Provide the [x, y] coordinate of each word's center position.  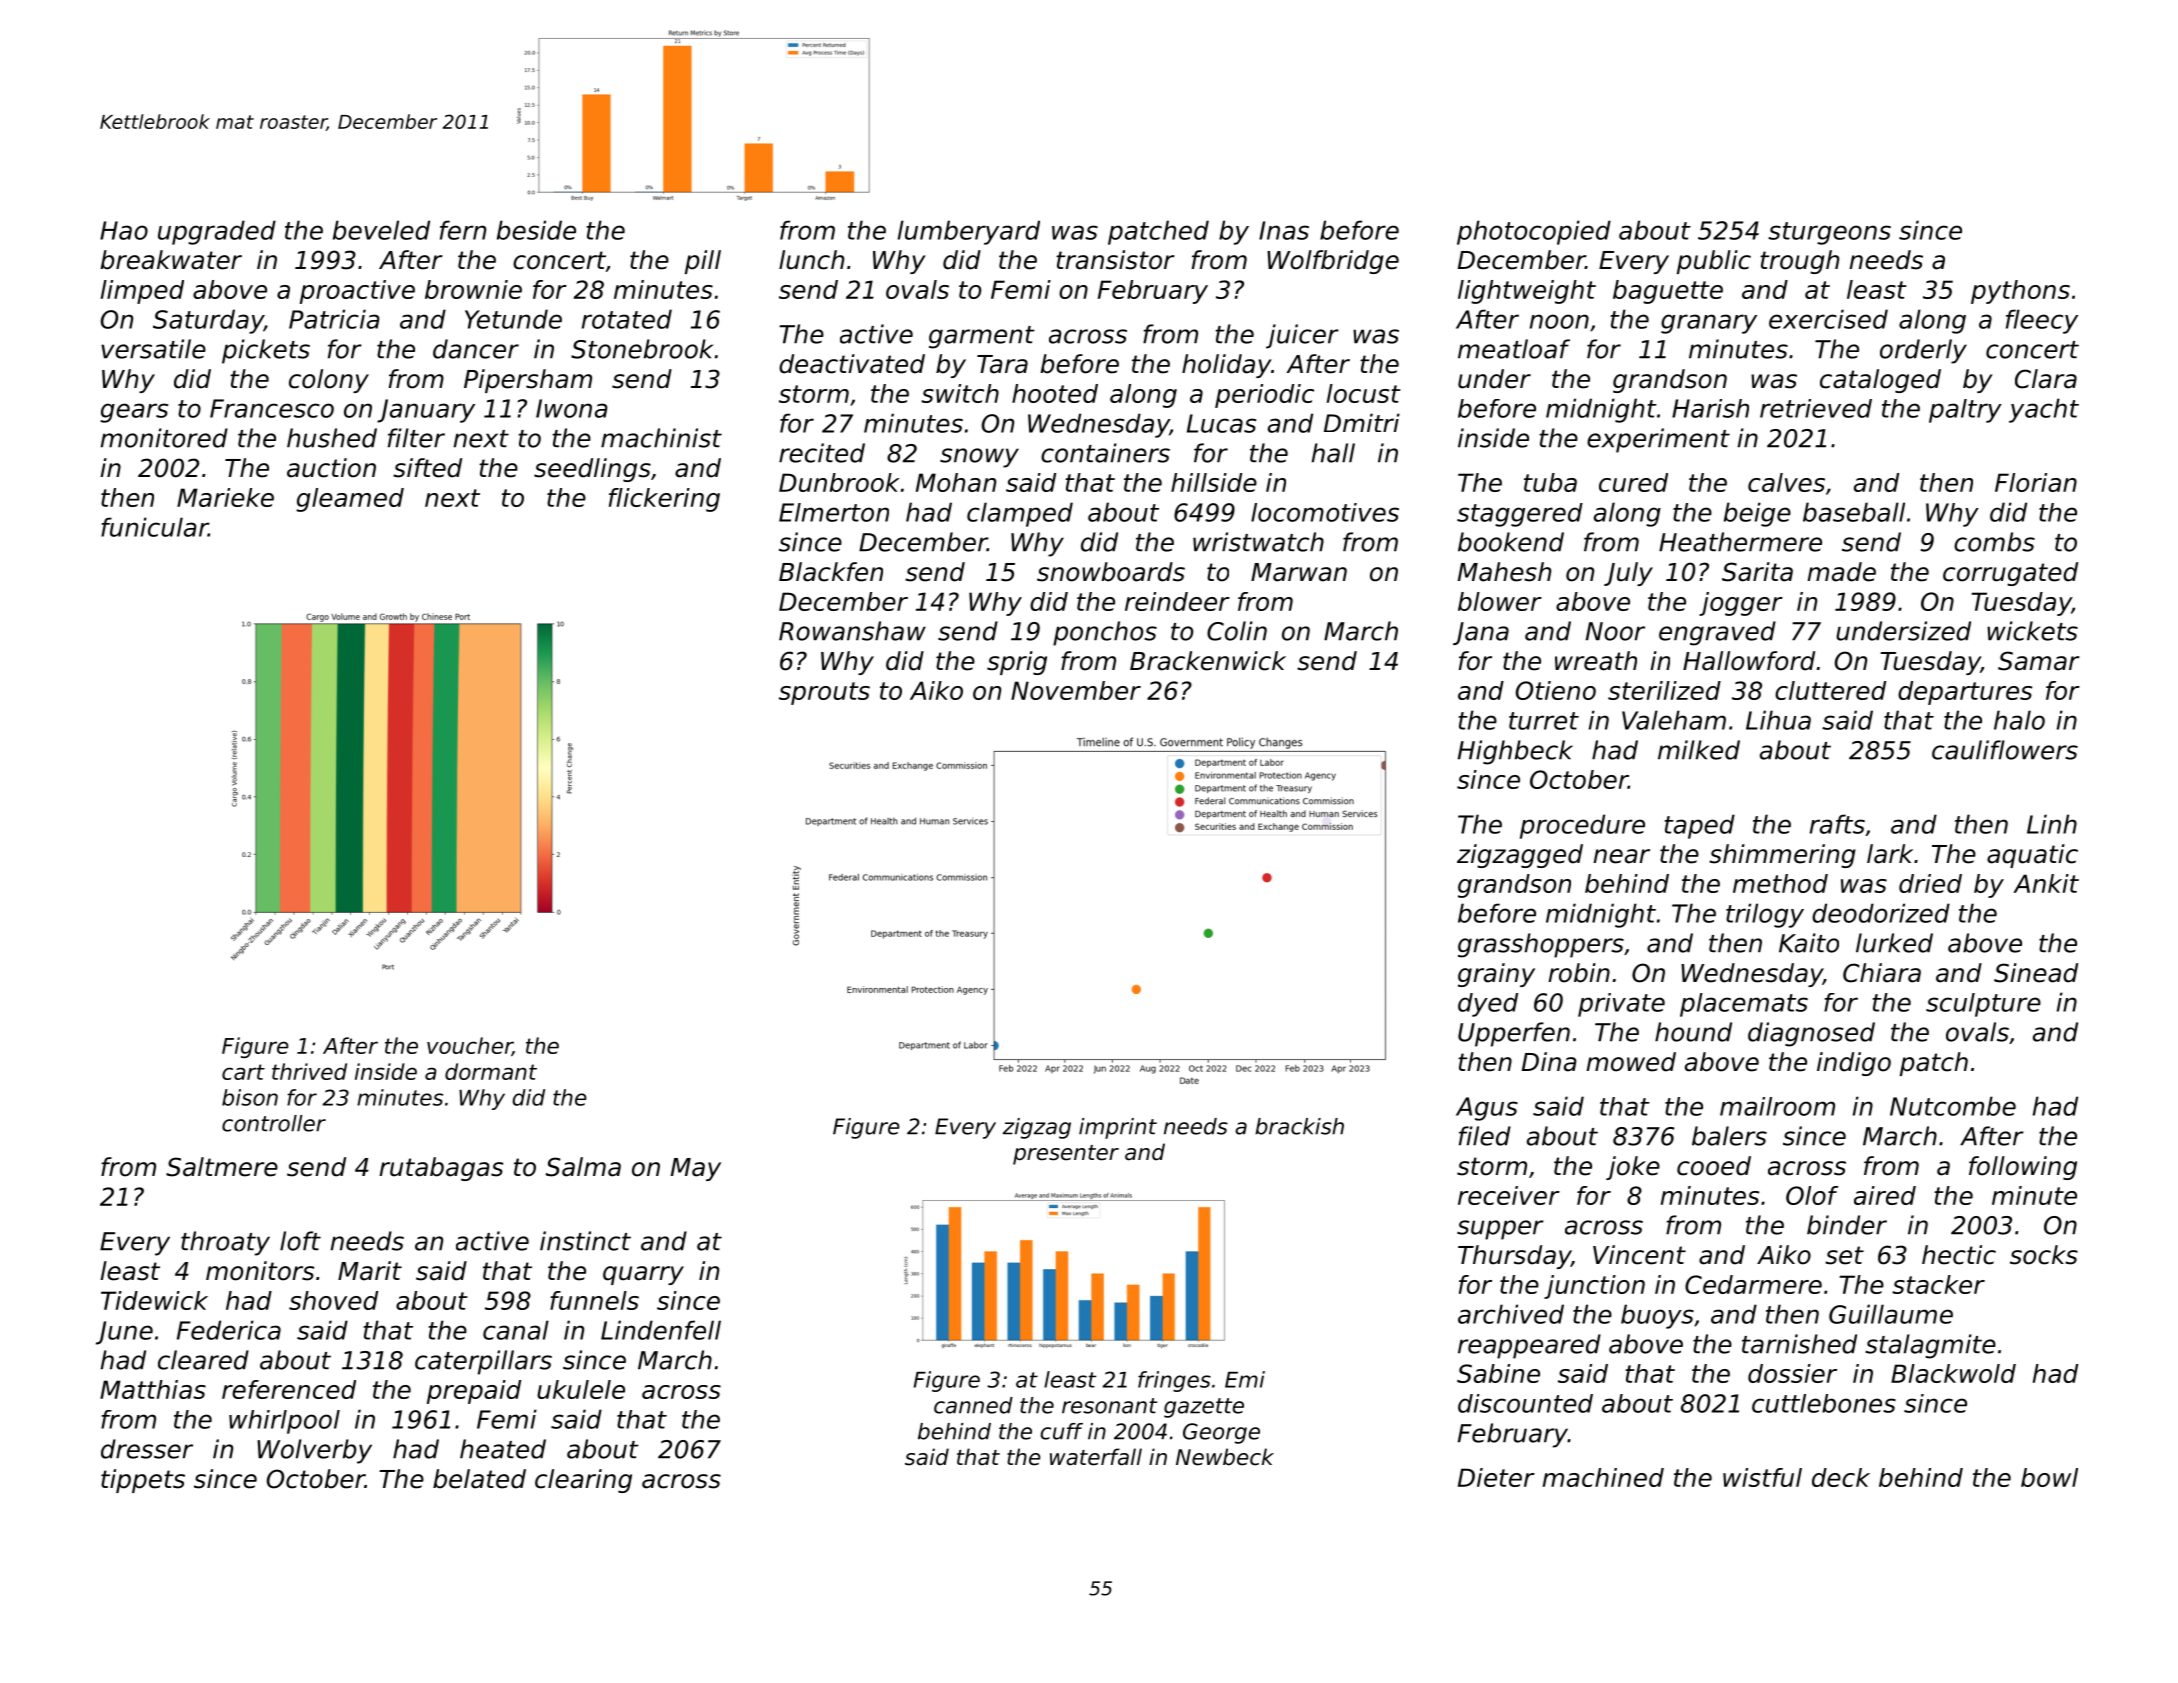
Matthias [153, 1389]
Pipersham [528, 381]
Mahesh [1504, 572]
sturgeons [1829, 233]
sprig [1017, 663]
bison [250, 1097]
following [2023, 1168]
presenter [1066, 1155]
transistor [1115, 260]
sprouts [824, 693]
